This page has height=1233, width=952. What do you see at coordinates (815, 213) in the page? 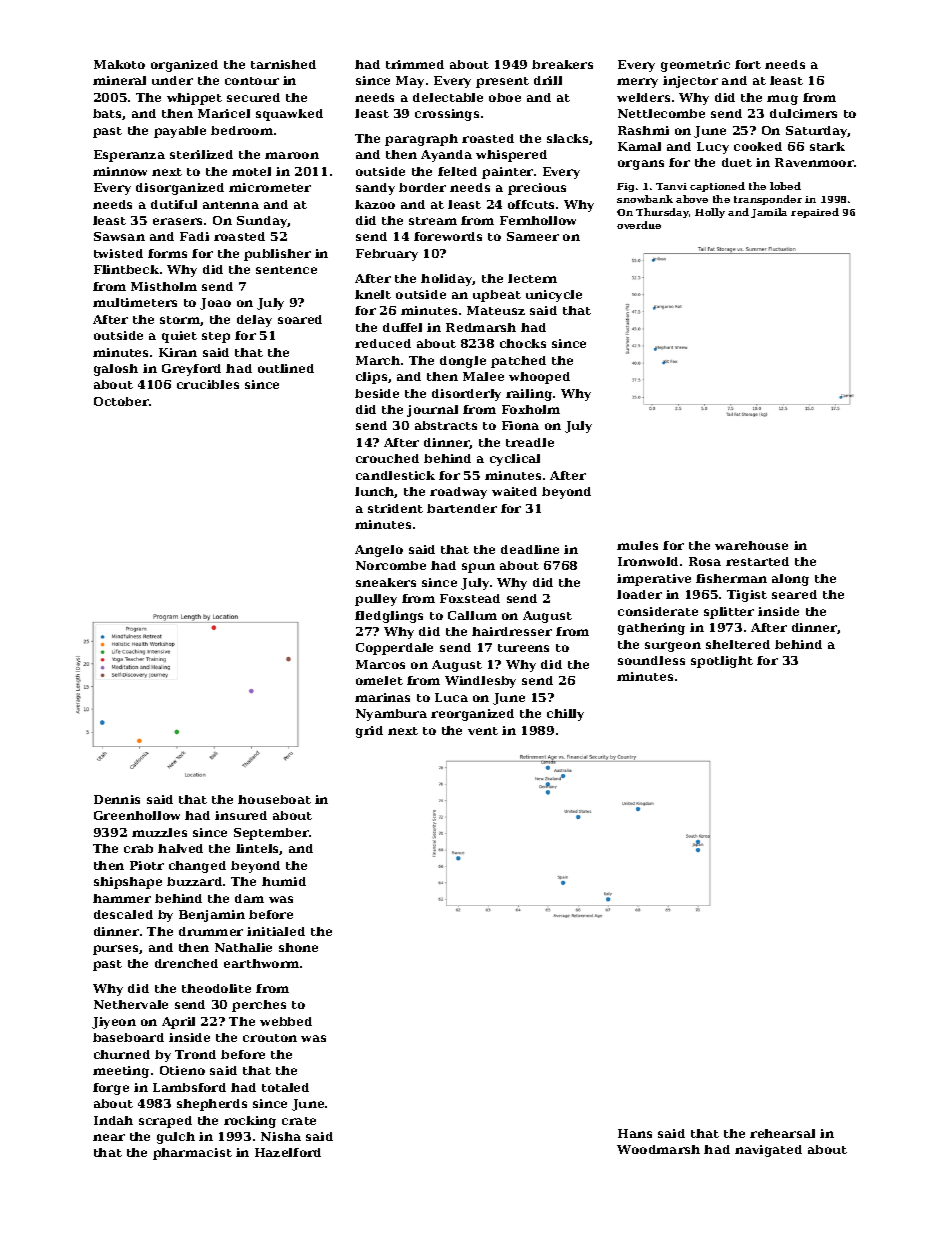
I see `repaired` at bounding box center [815, 213].
